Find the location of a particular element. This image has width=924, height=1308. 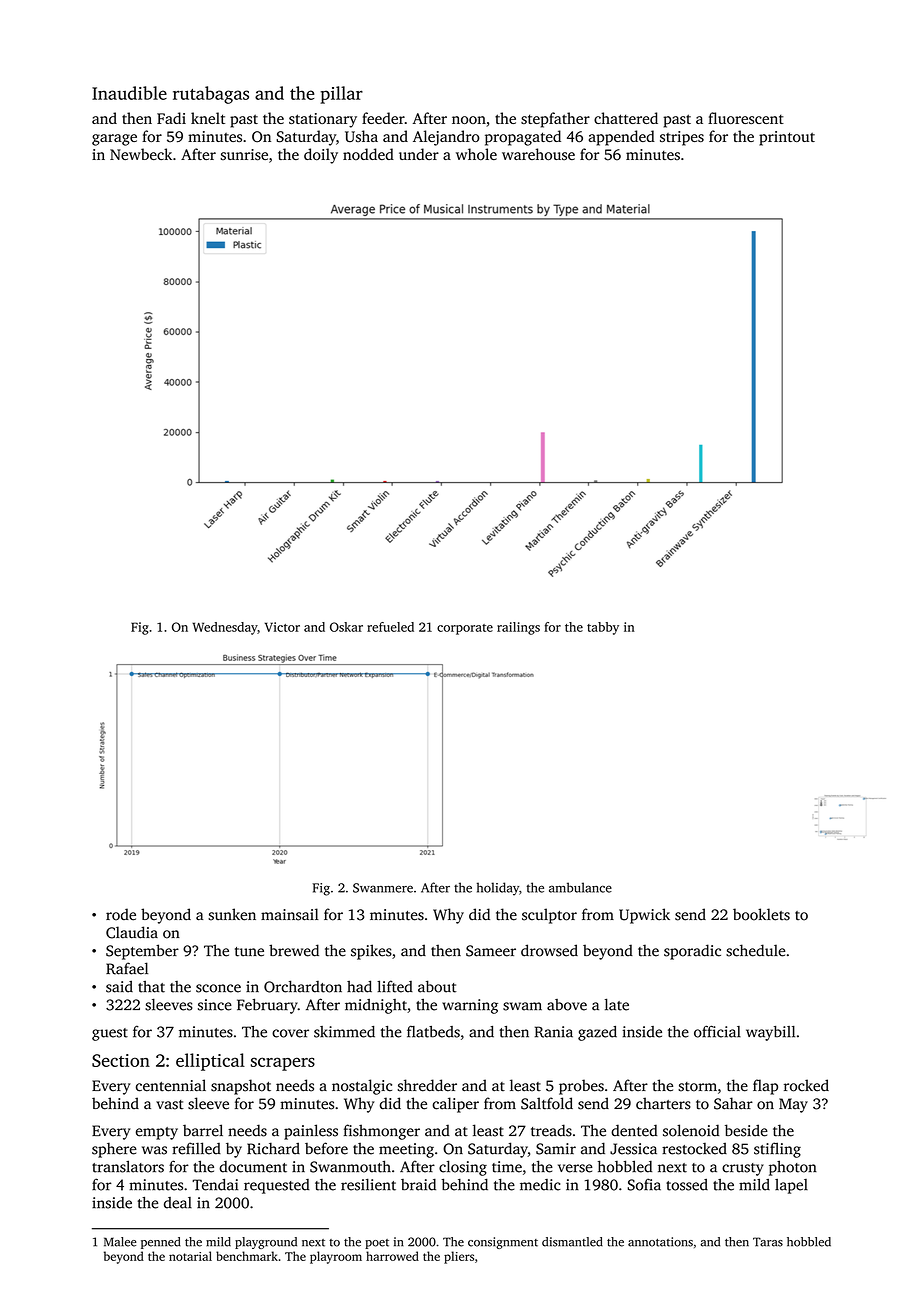

Malee is located at coordinates (120, 1242).
